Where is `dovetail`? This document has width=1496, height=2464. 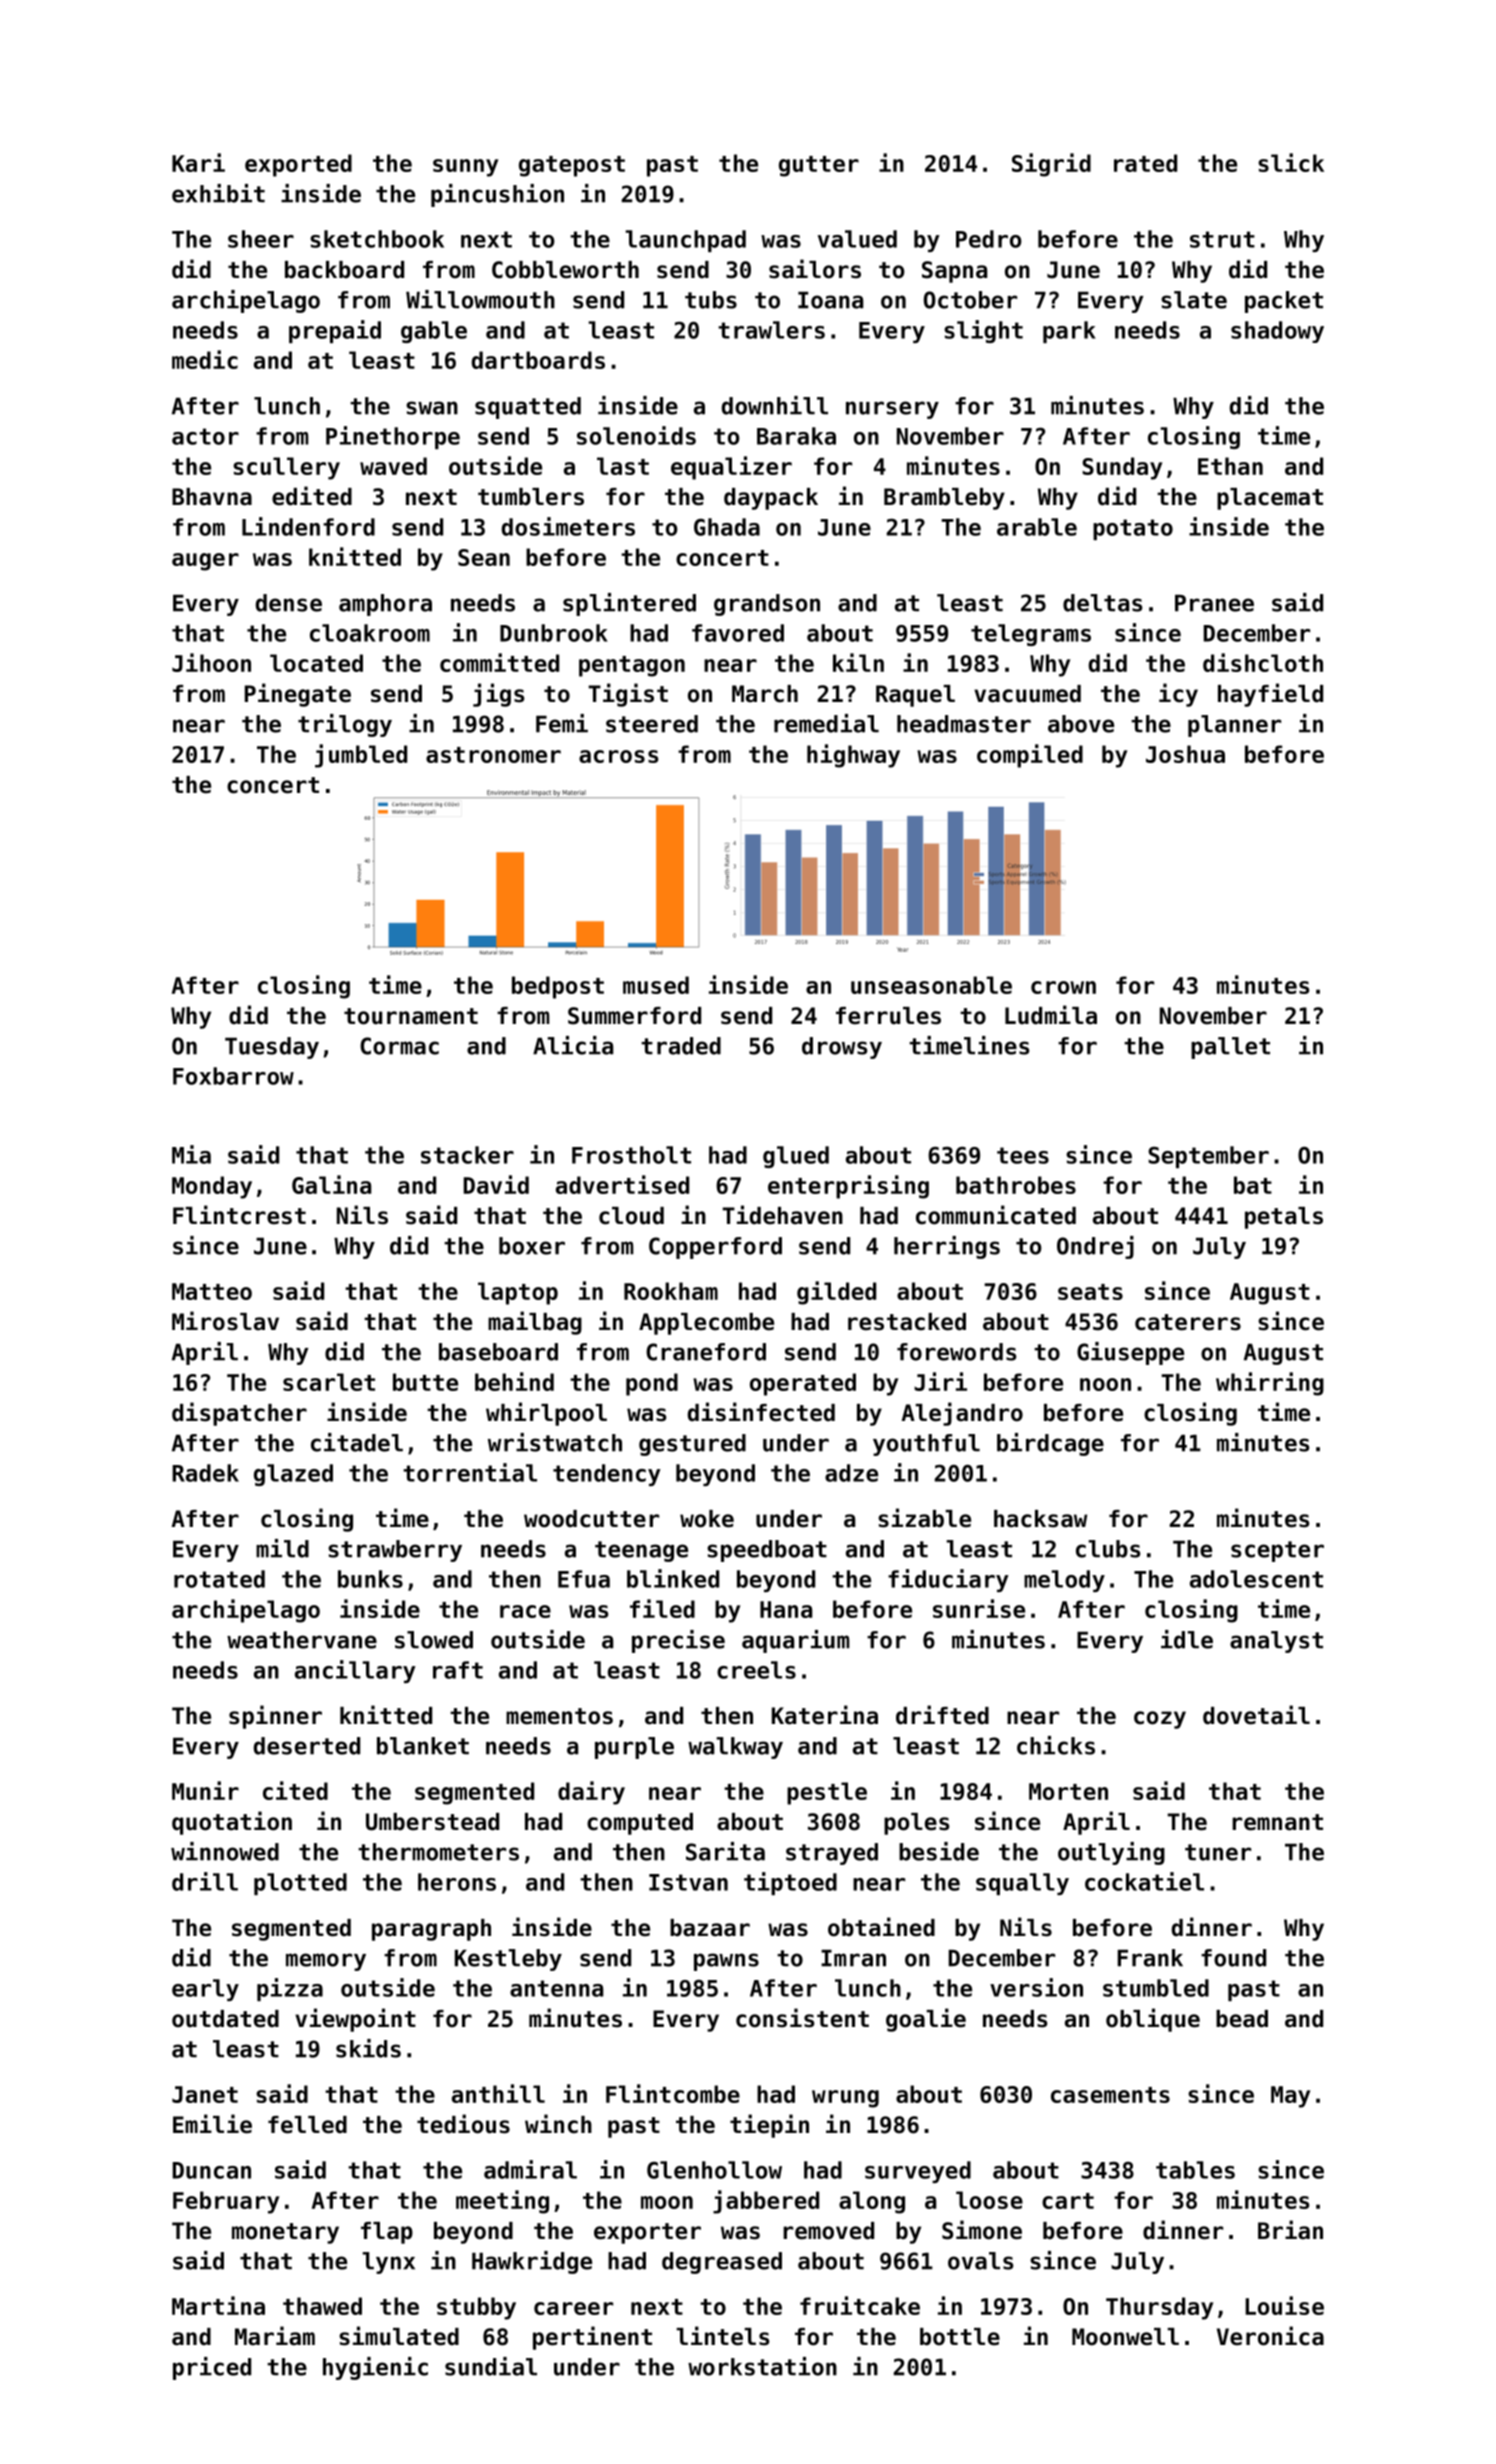 dovetail is located at coordinates (1256, 1715).
